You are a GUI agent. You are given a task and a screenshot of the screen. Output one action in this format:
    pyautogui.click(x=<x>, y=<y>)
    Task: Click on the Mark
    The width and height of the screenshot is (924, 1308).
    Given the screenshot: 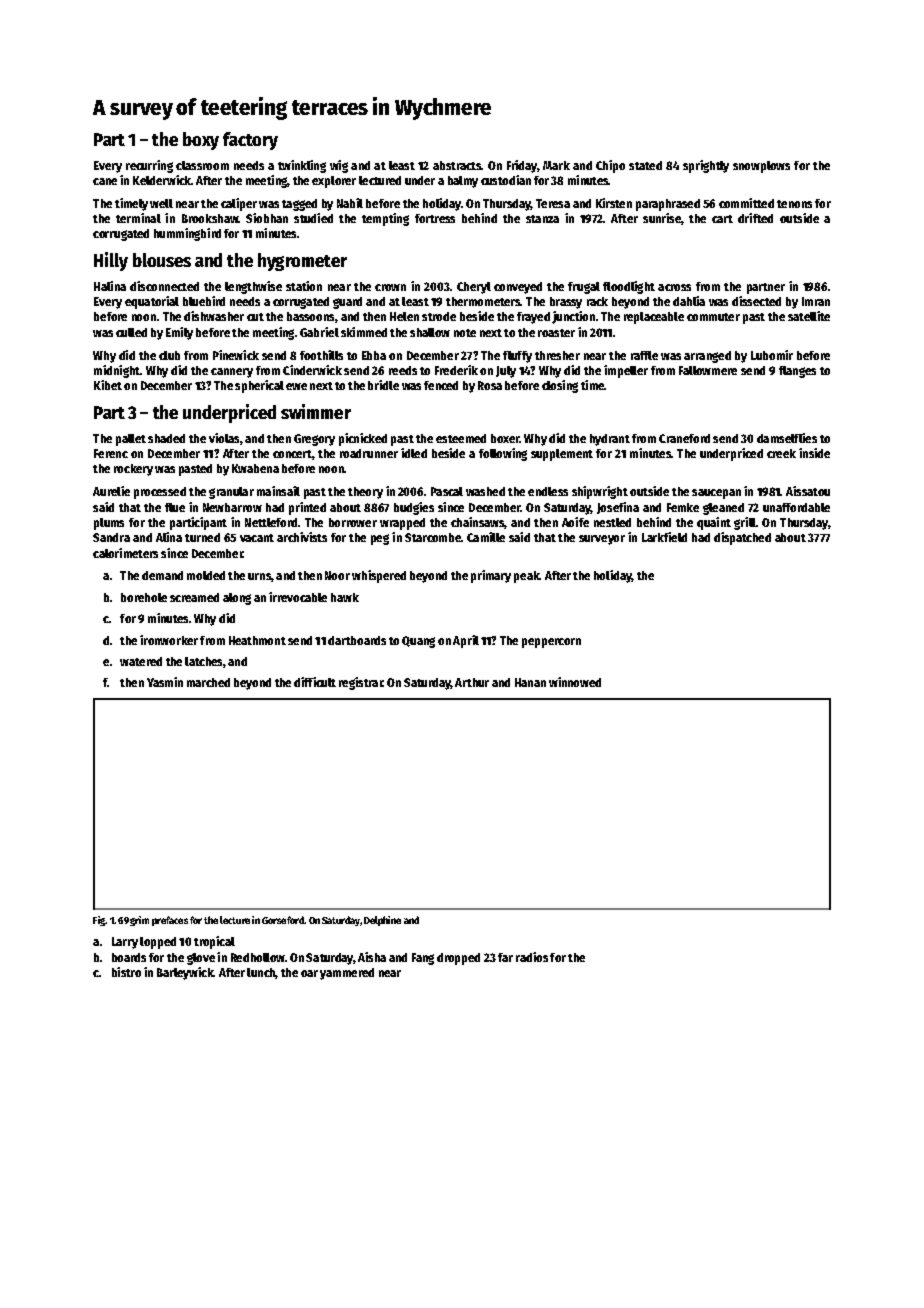 What is the action you would take?
    pyautogui.click(x=556, y=165)
